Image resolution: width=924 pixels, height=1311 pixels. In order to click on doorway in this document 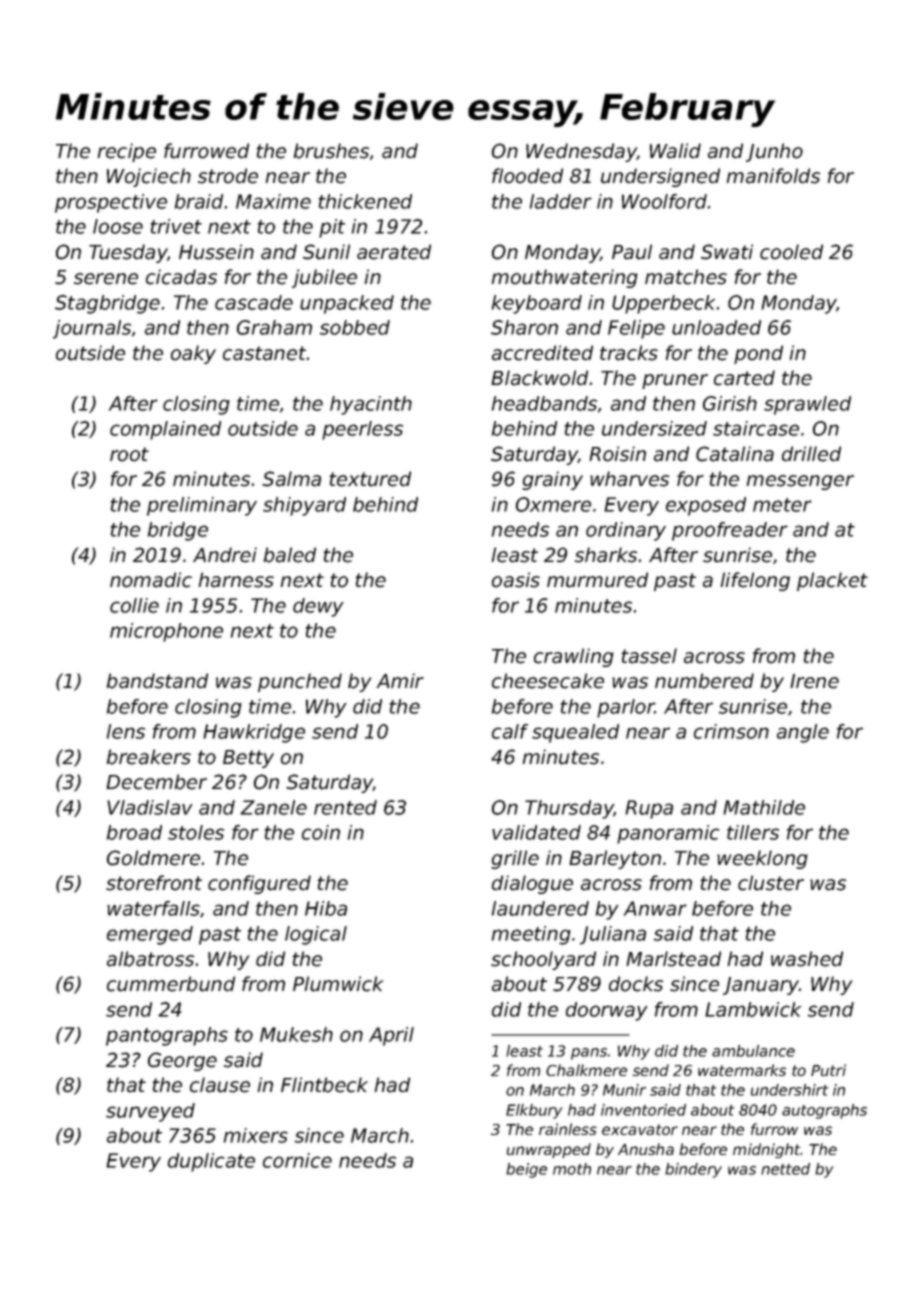, I will do `click(606, 1011)`.
